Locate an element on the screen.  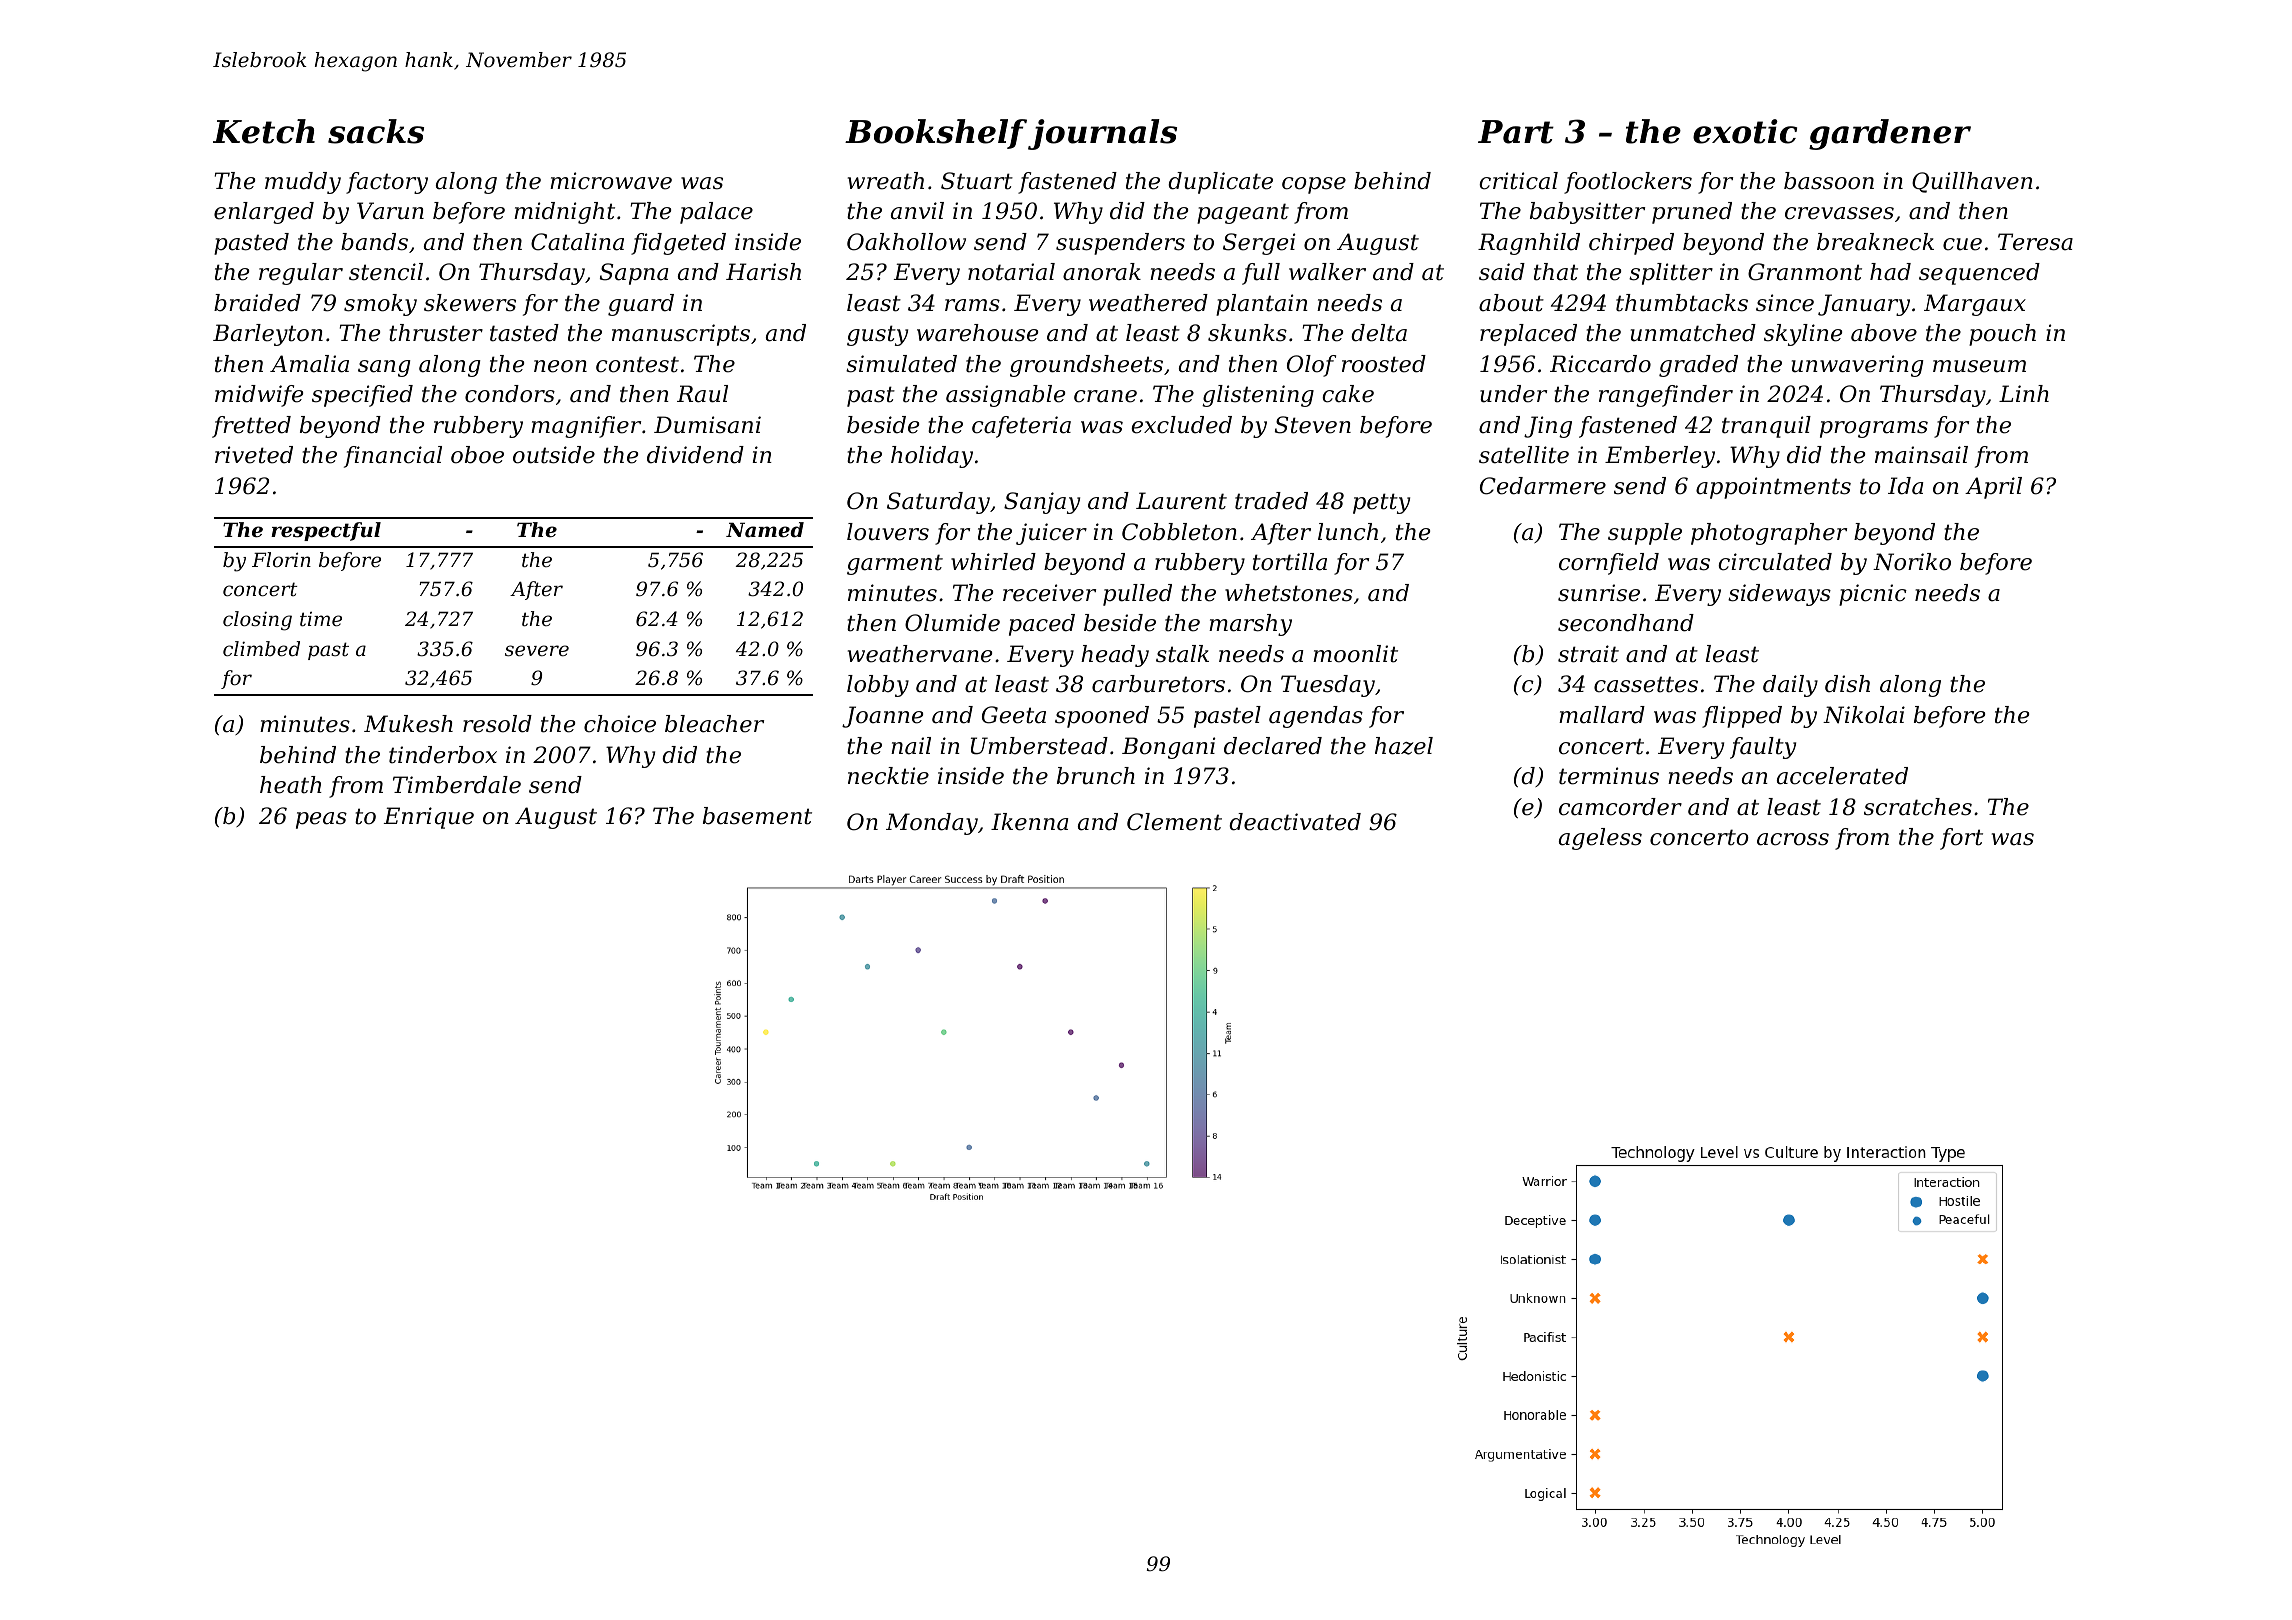
gusty is located at coordinates (877, 335).
